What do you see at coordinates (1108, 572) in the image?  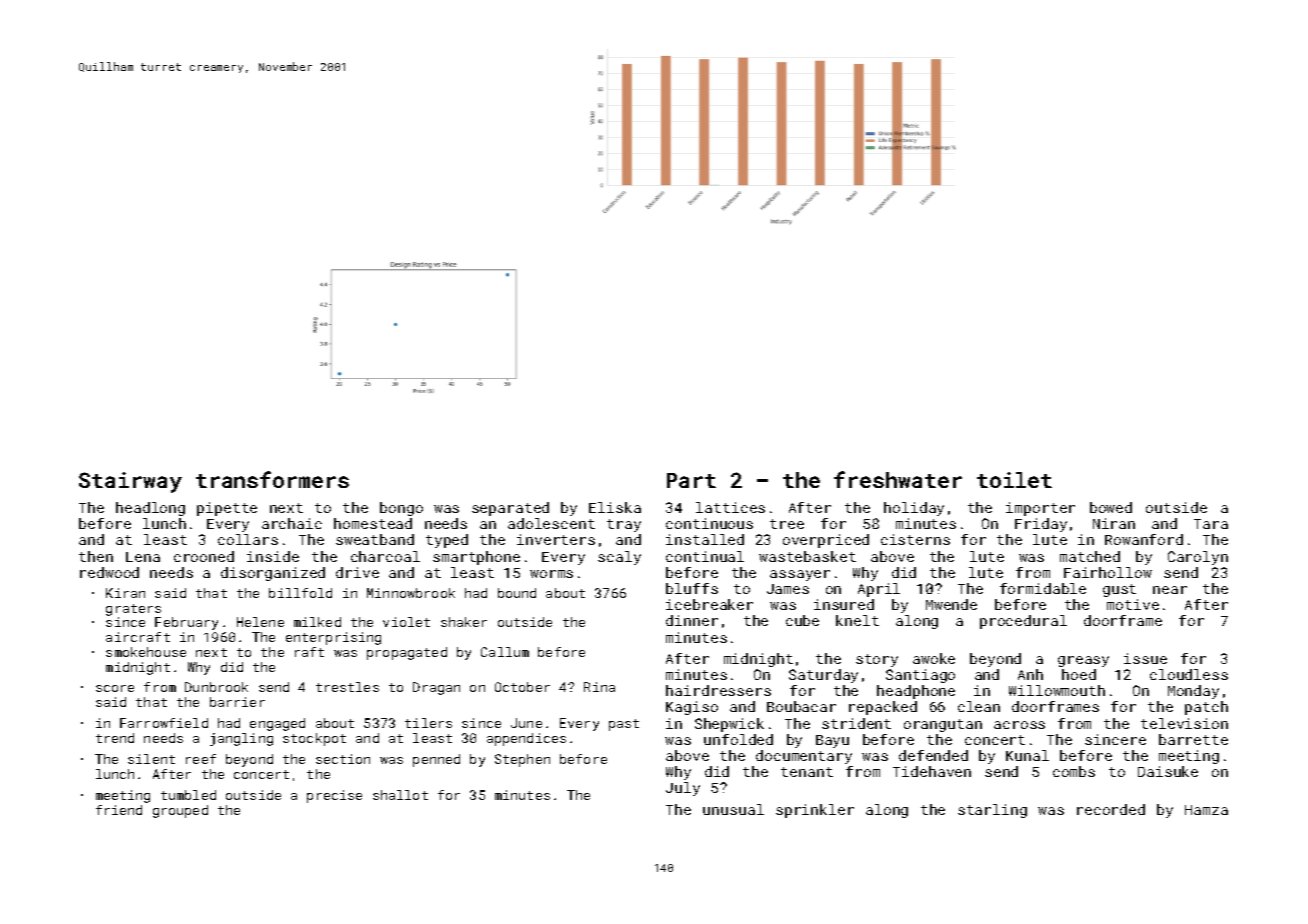 I see `Fairhollow` at bounding box center [1108, 572].
